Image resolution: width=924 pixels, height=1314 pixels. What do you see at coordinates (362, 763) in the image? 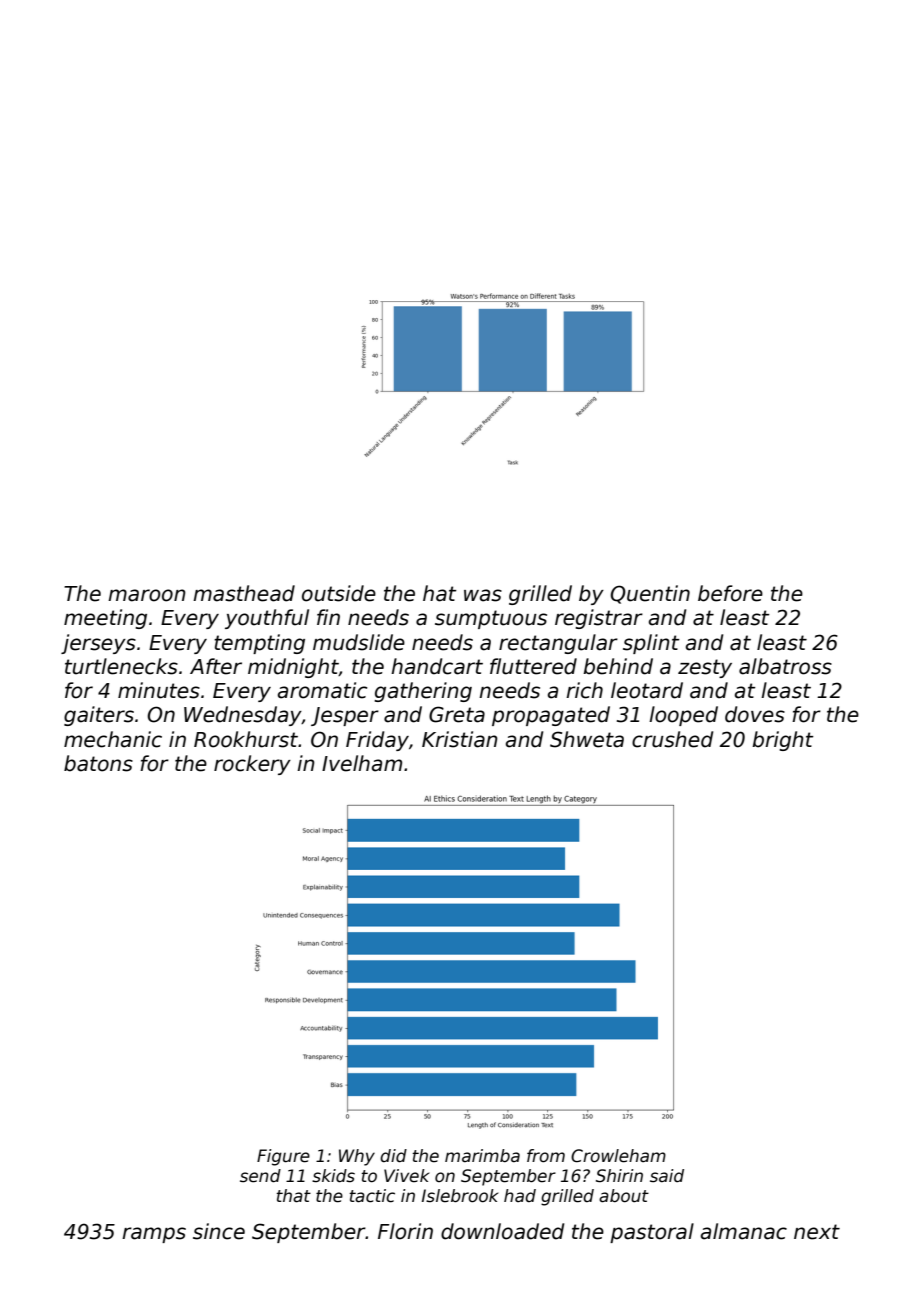
I see `Ivelham` at bounding box center [362, 763].
